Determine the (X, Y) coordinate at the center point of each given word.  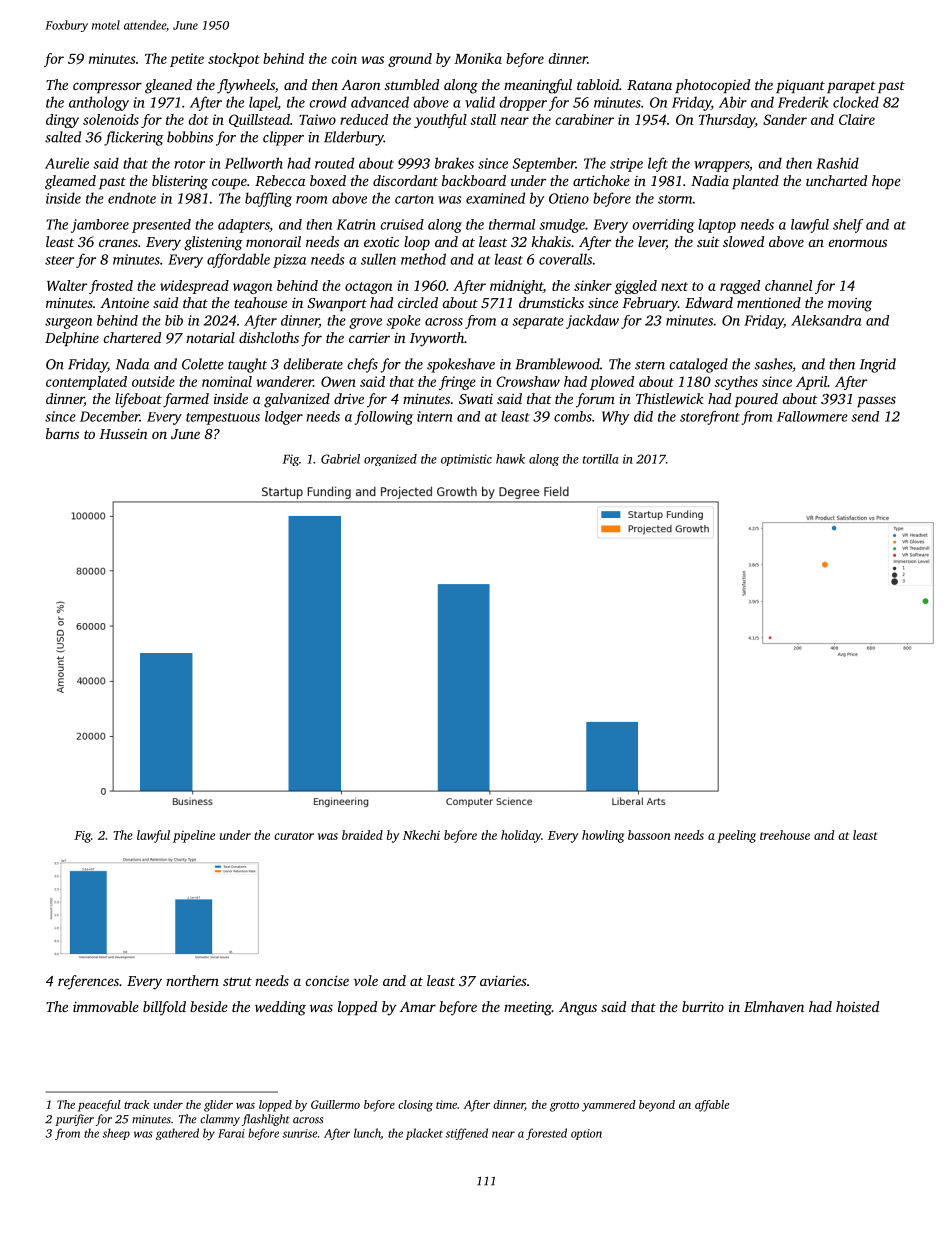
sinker (593, 285)
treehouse (785, 835)
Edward (709, 302)
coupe (229, 183)
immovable (106, 1006)
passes (876, 401)
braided (362, 835)
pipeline (194, 836)
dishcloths (269, 337)
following (384, 418)
